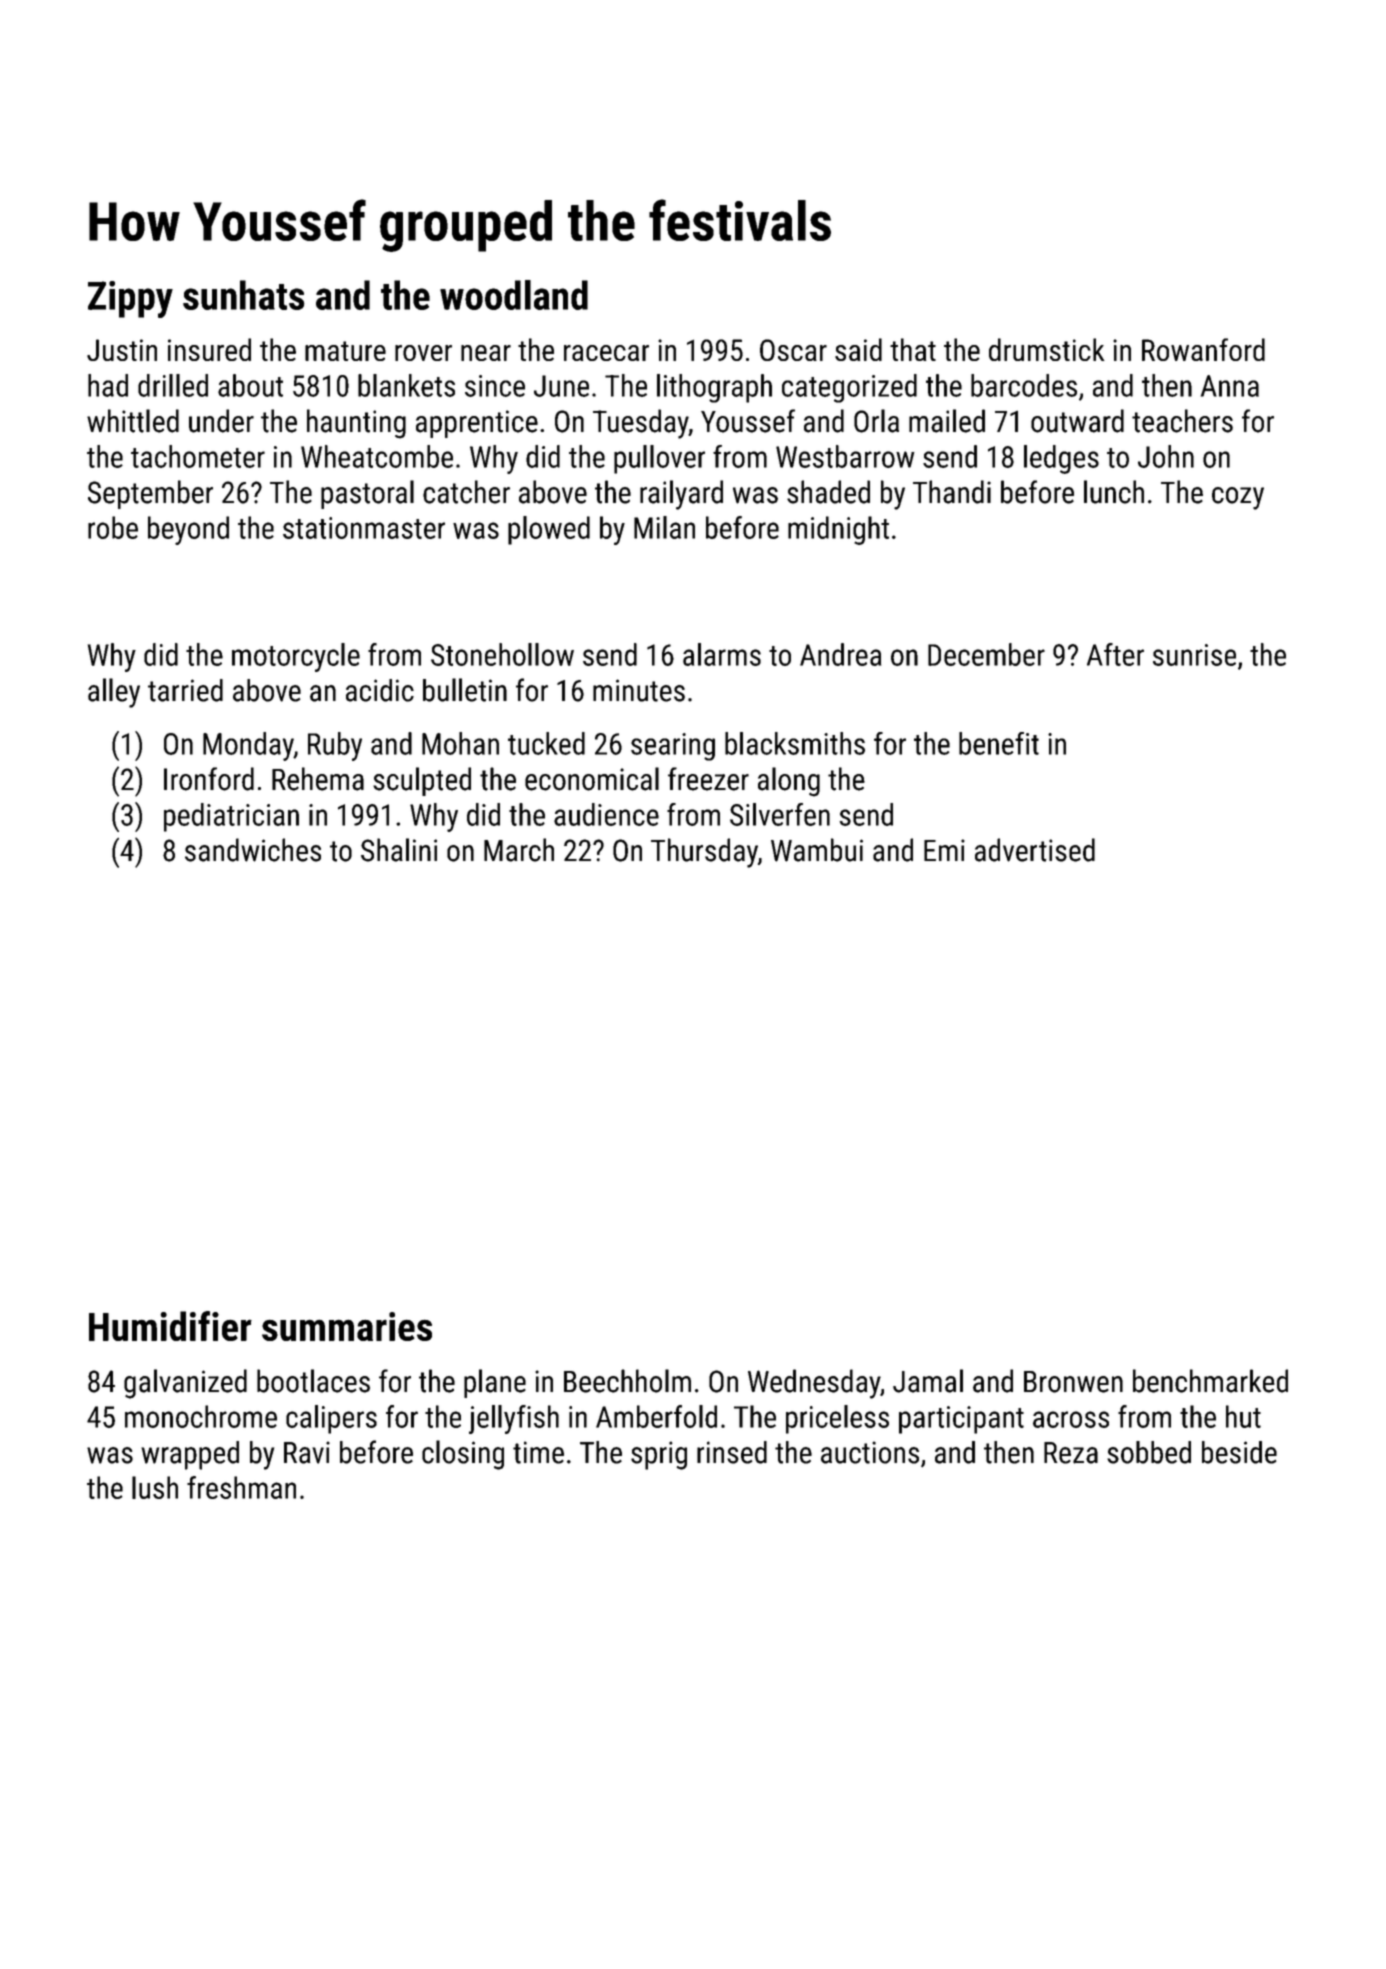 Image resolution: width=1386 pixels, height=1969 pixels. I want to click on tarried, so click(185, 690).
